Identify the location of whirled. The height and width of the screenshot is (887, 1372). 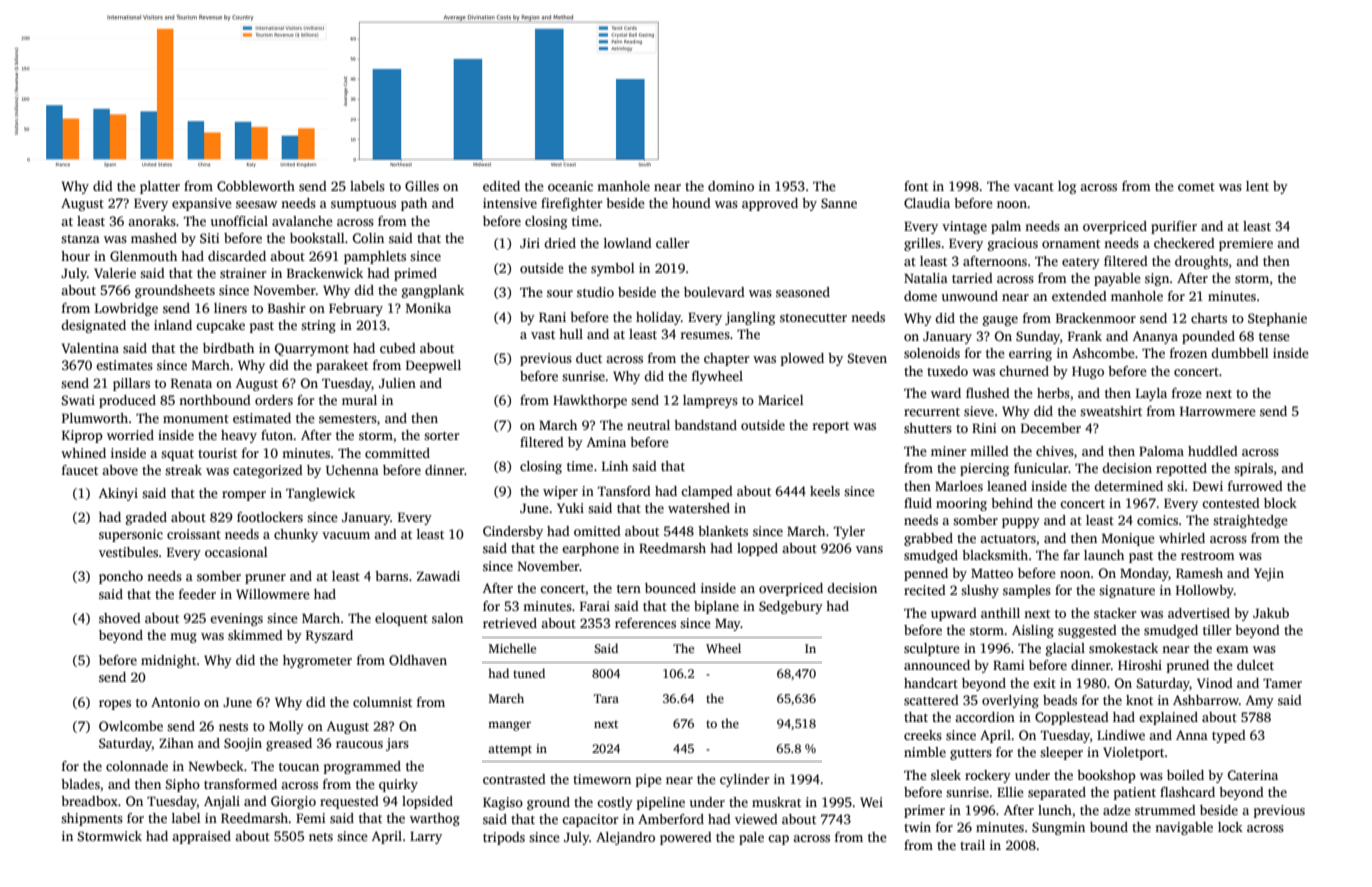
(1182, 538).
